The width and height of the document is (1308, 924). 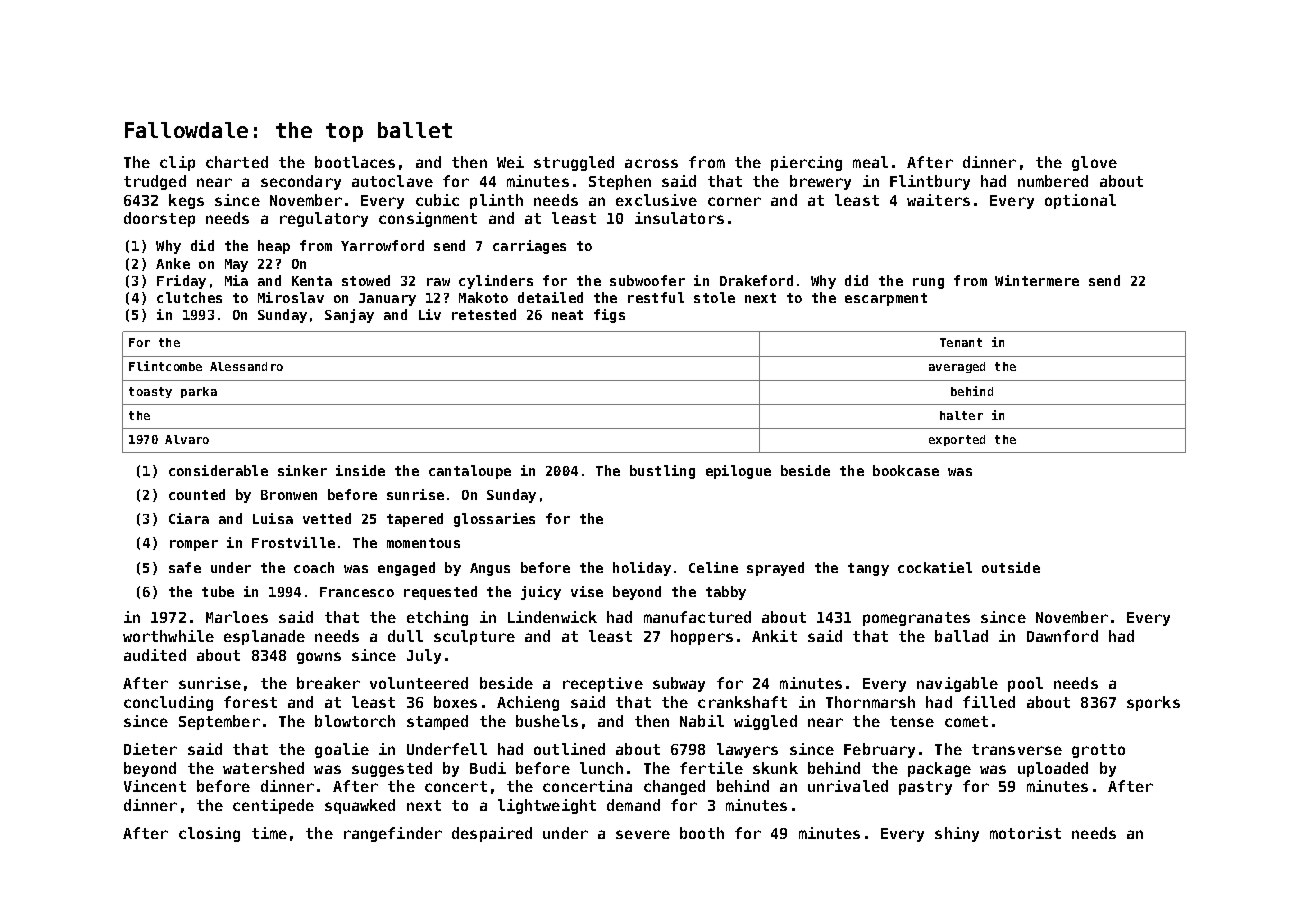 I want to click on numbered, so click(x=1053, y=181).
